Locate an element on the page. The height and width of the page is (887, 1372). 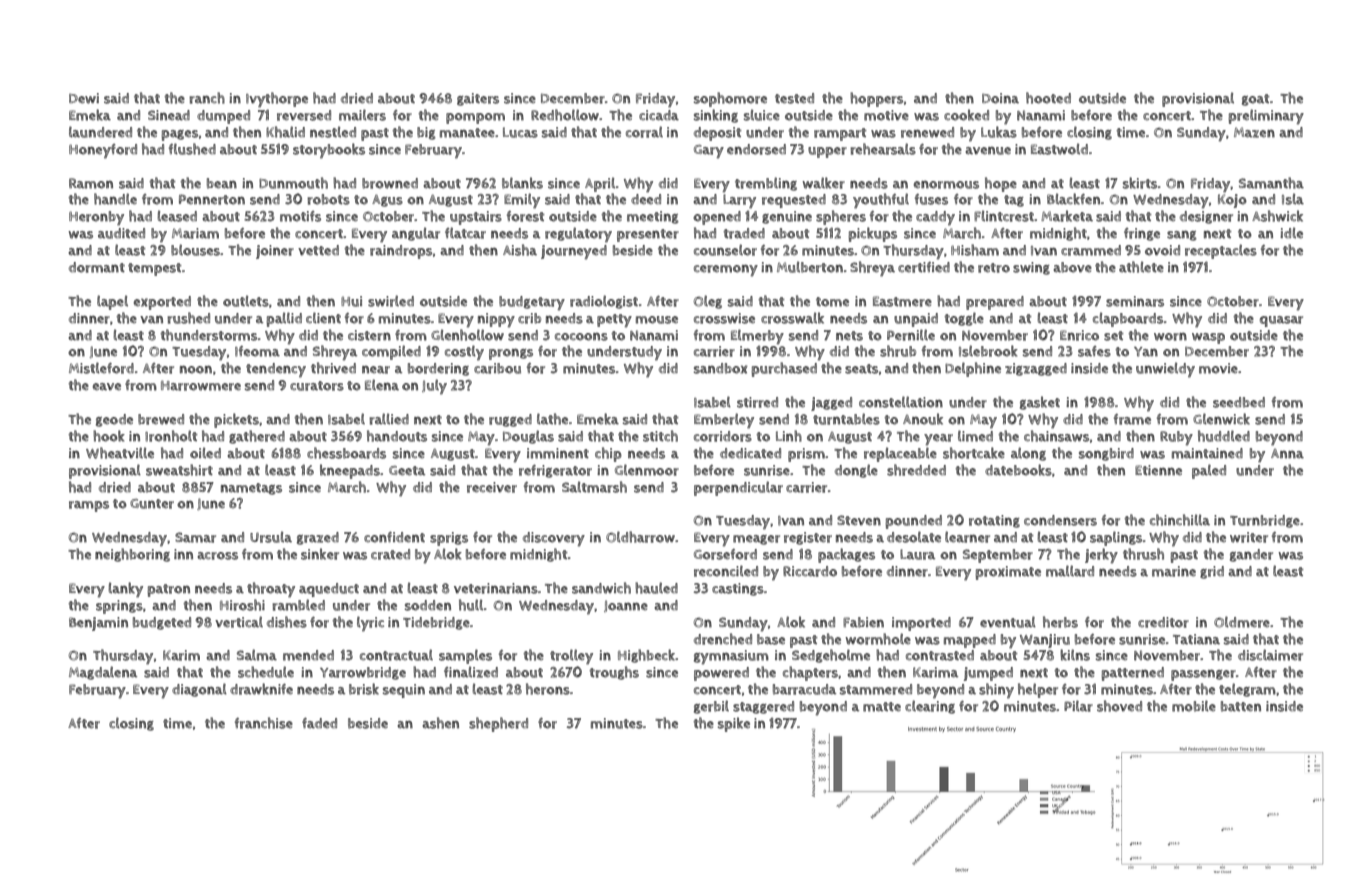
Harrowmere is located at coordinates (201, 385).
